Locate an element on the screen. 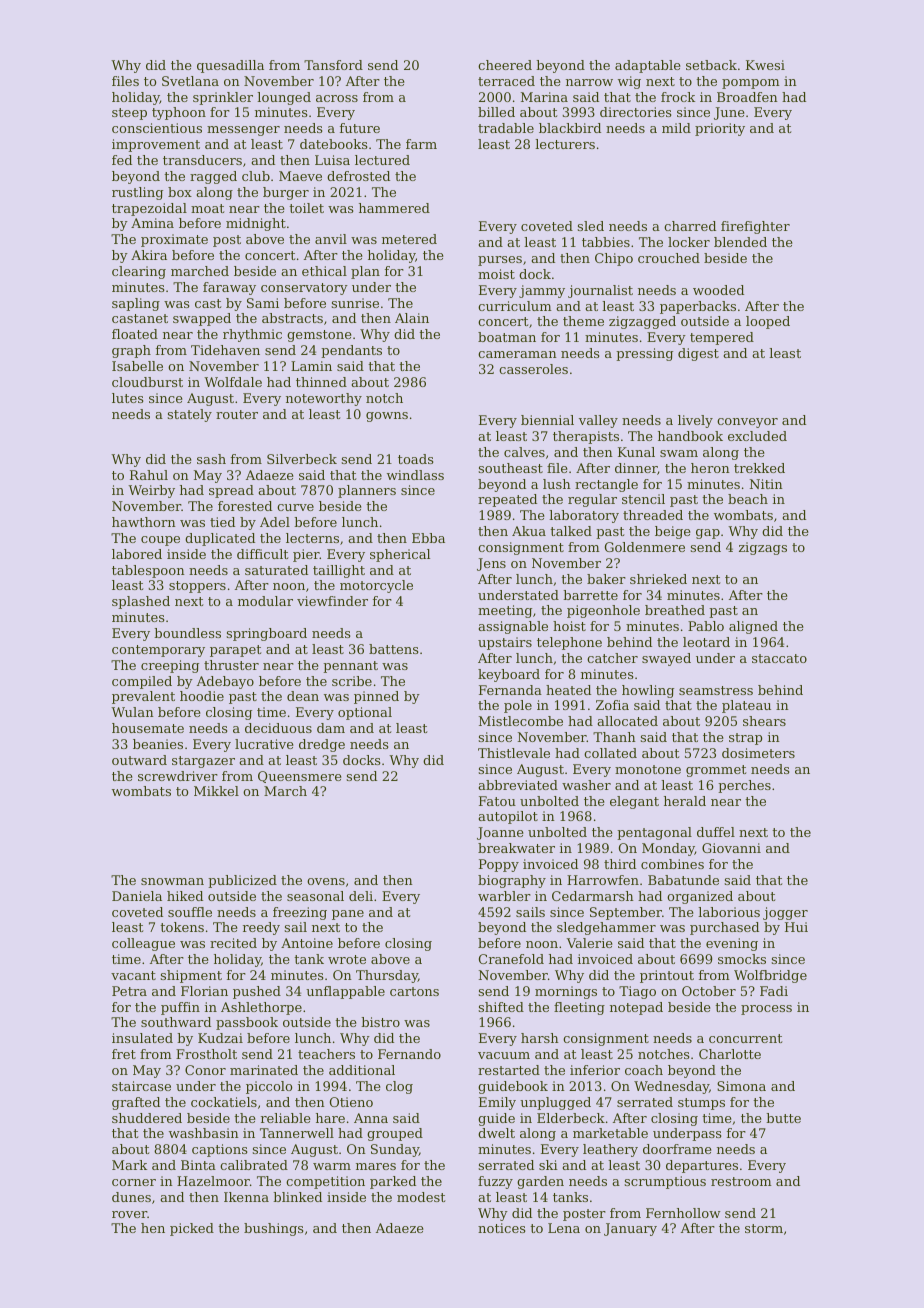 Image resolution: width=924 pixels, height=1308 pixels. notices is located at coordinates (502, 1228).
